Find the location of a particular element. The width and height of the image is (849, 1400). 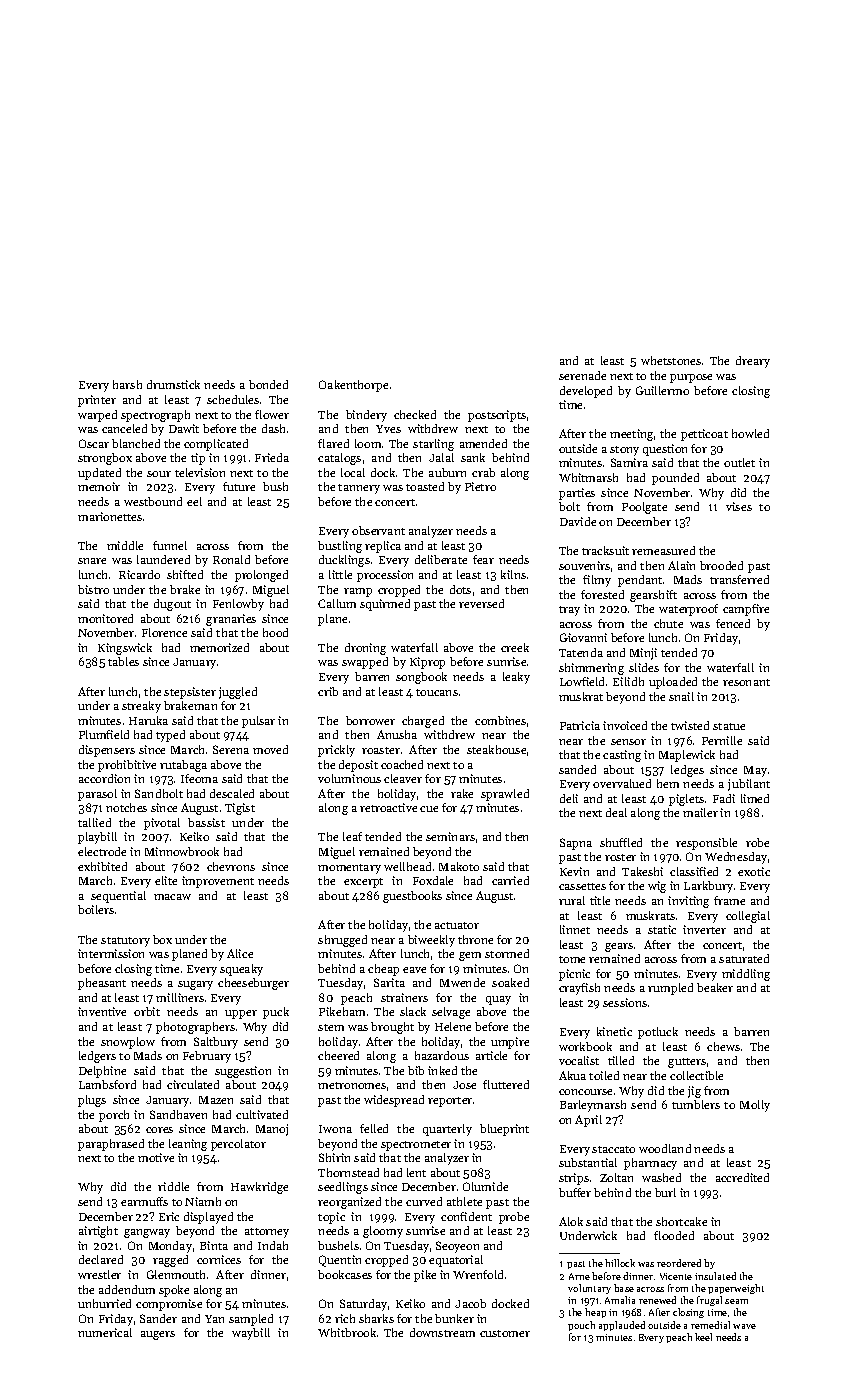

shifted is located at coordinates (185, 574).
